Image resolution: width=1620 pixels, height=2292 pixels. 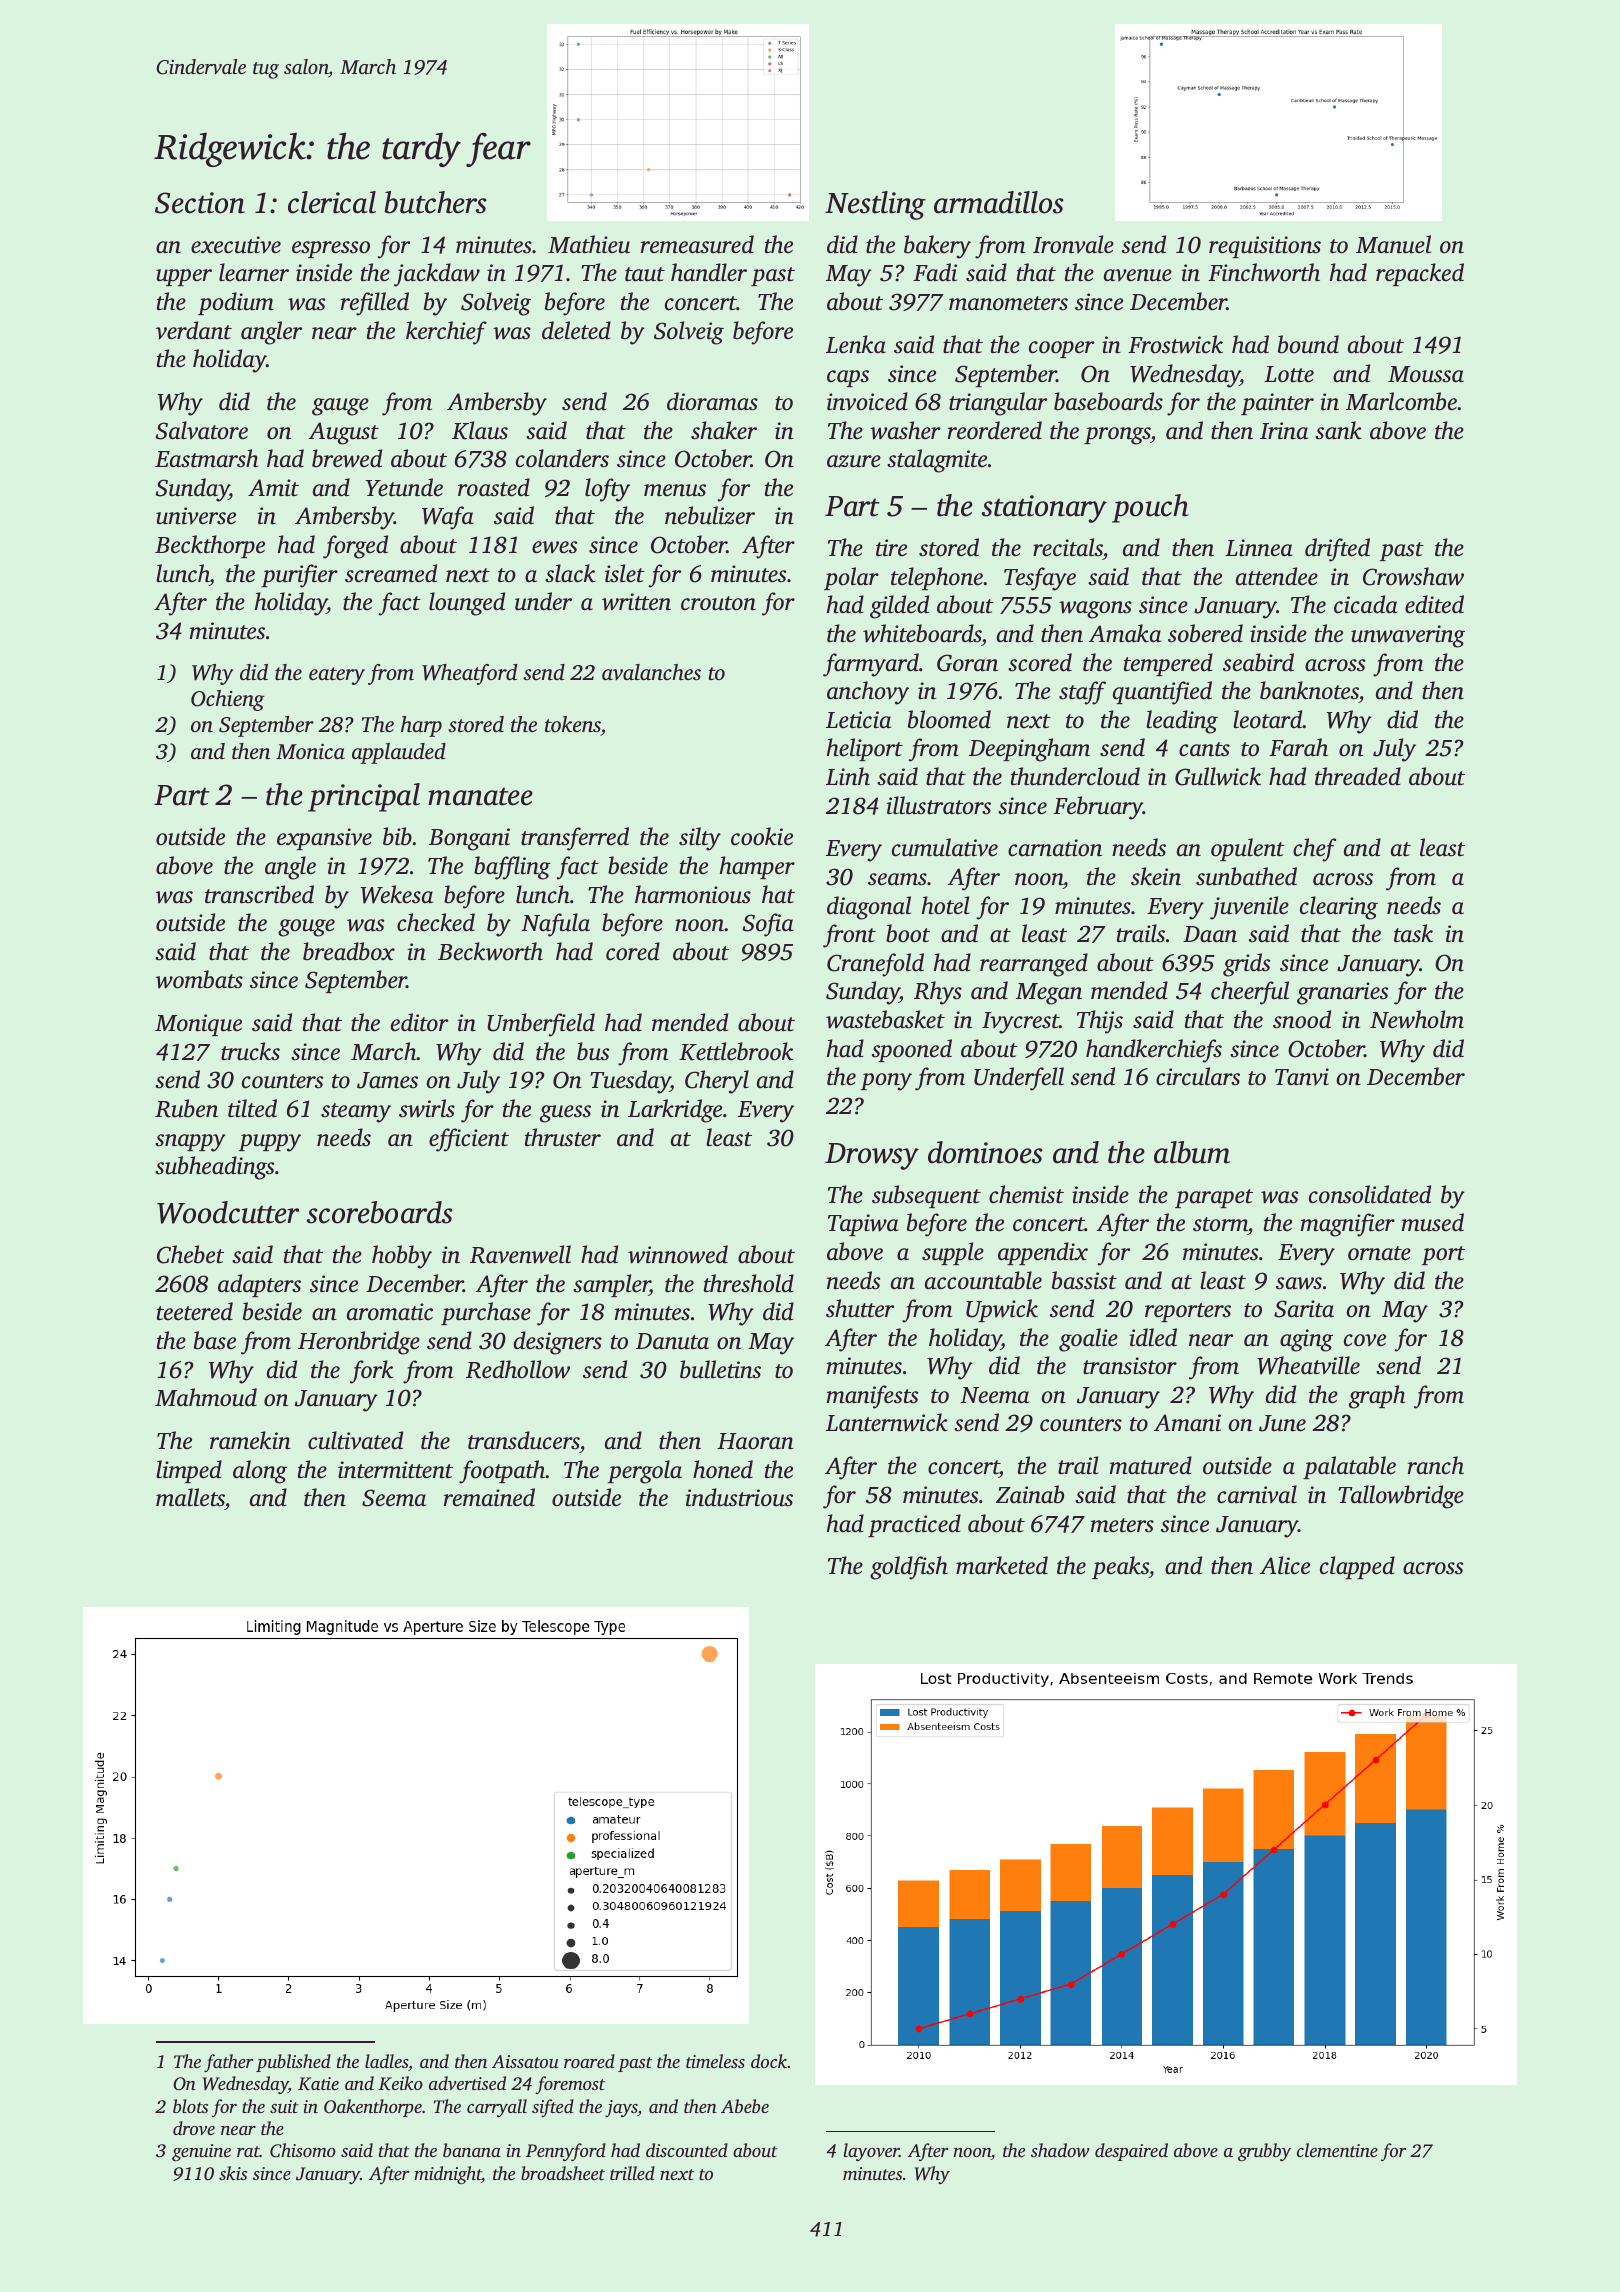 What do you see at coordinates (190, 2106) in the page?
I see `blots` at bounding box center [190, 2106].
